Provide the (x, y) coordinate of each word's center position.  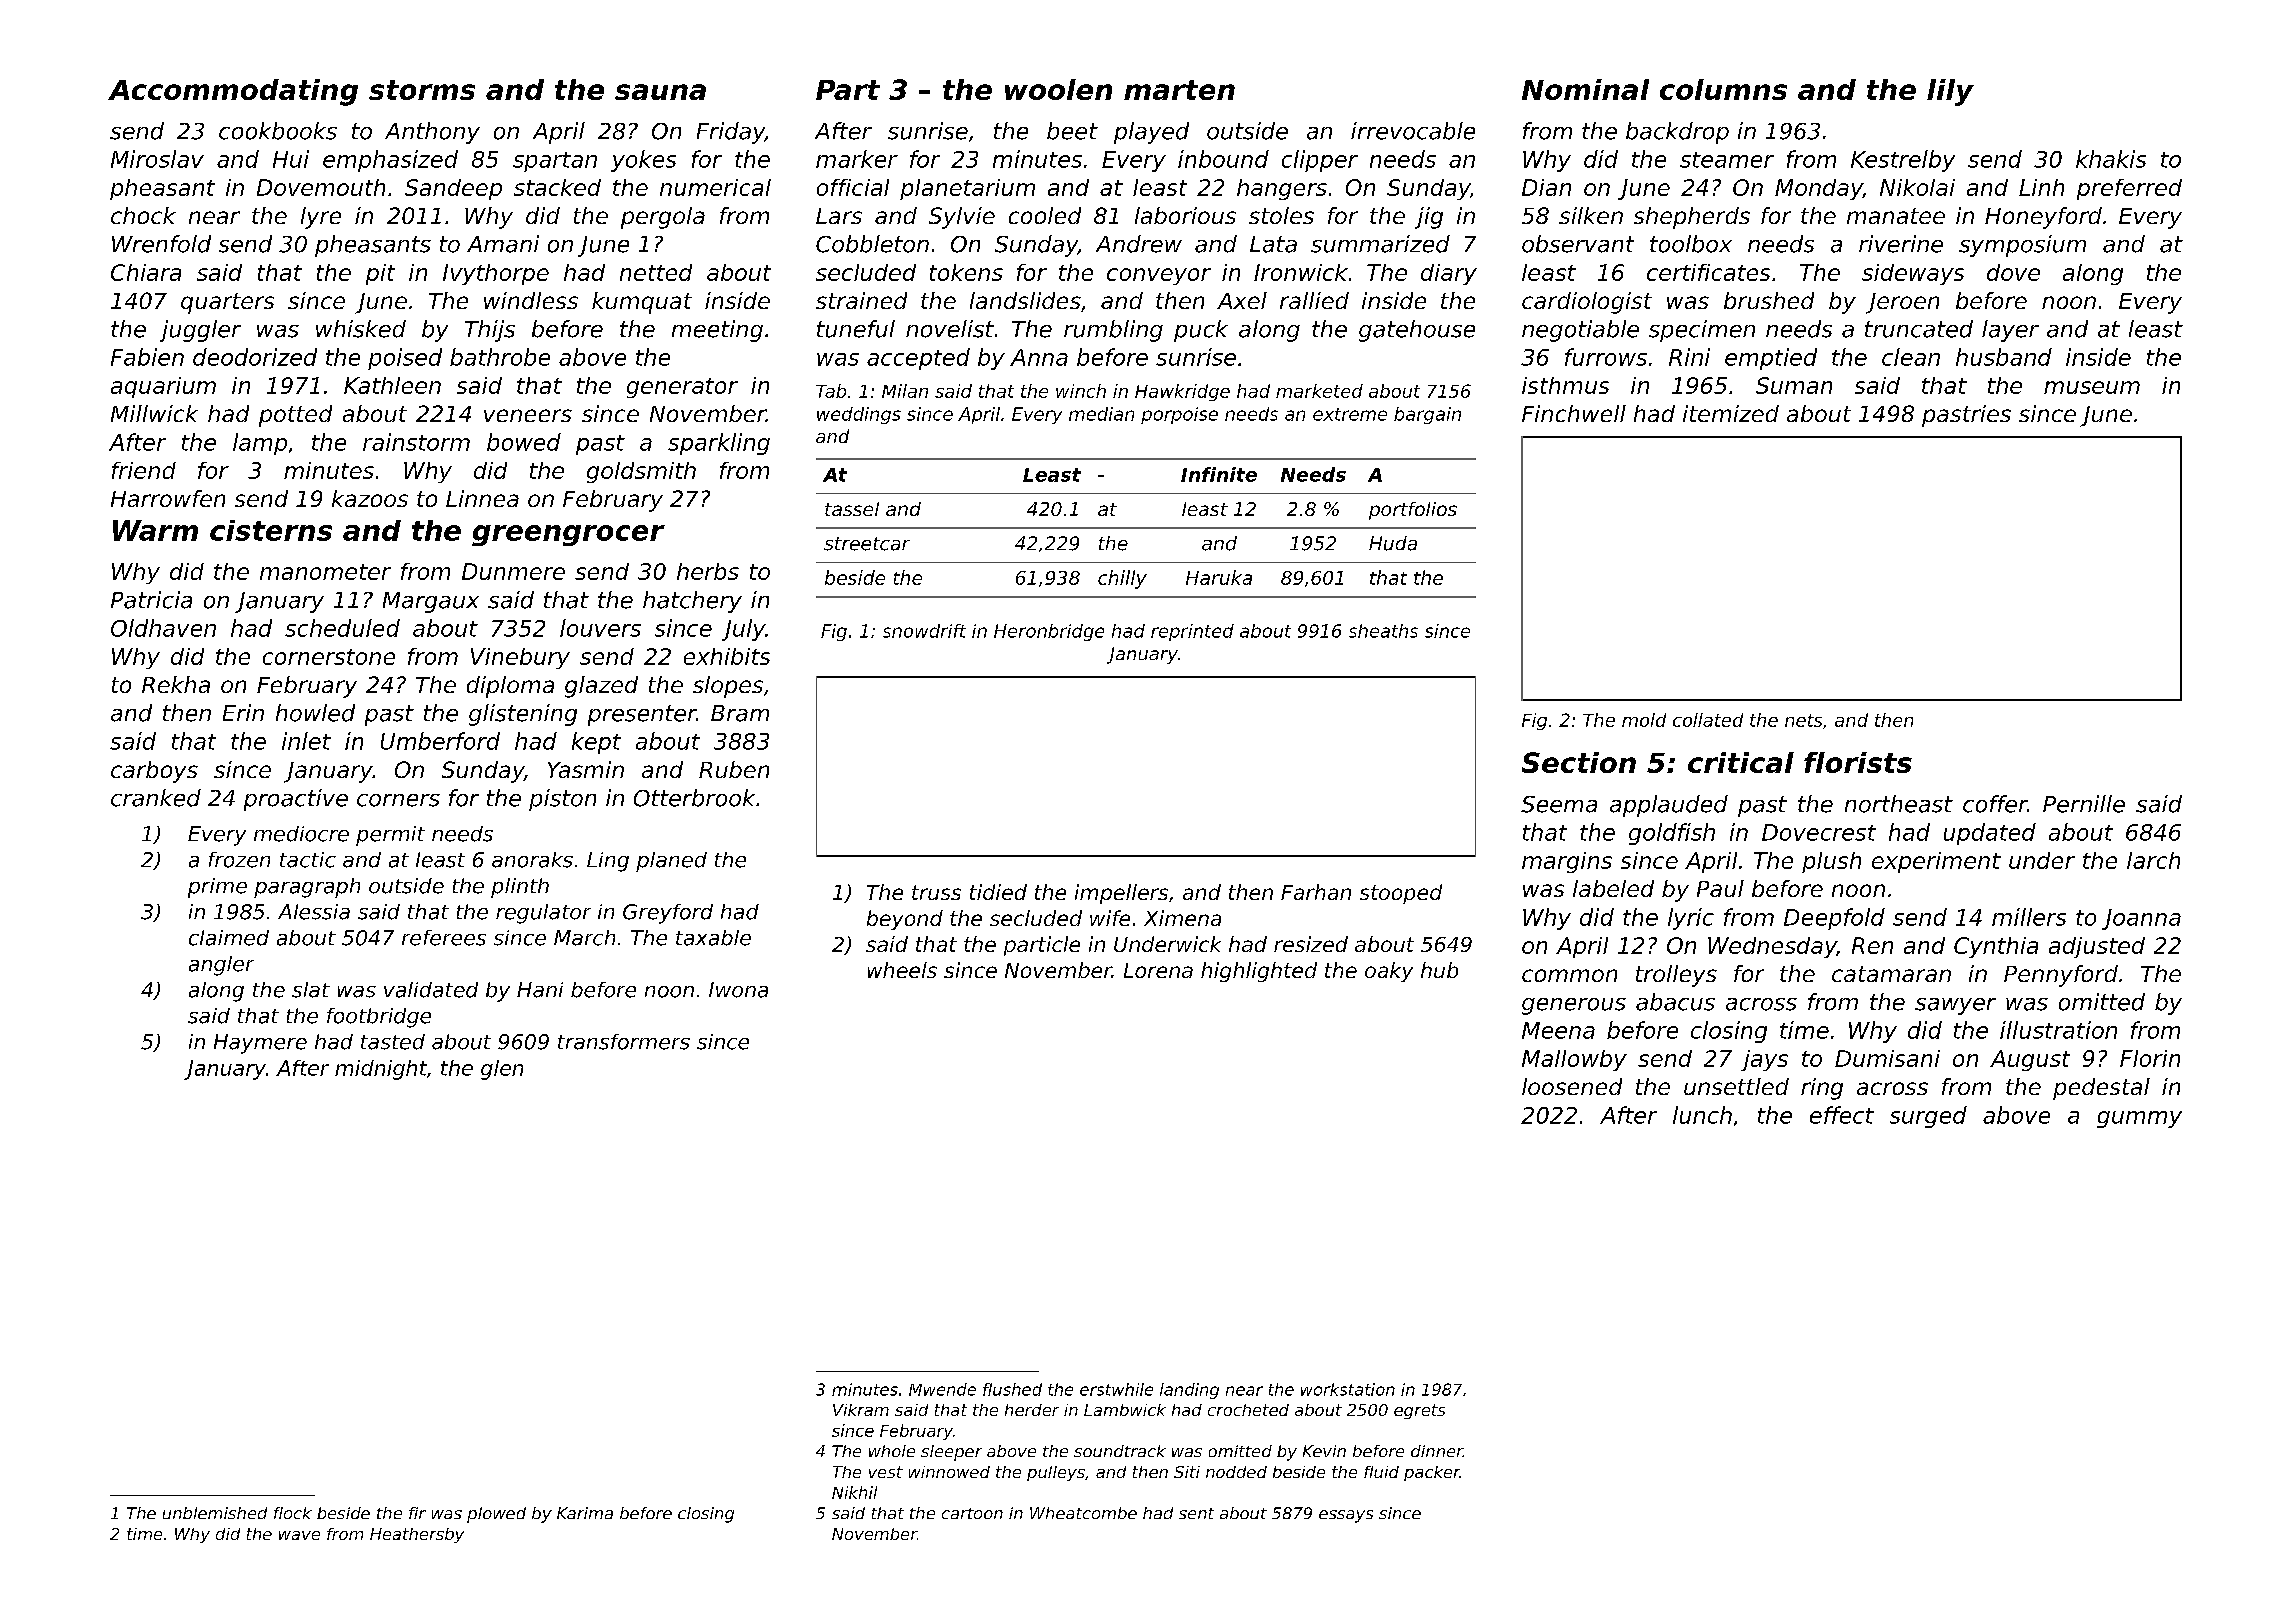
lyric (1691, 919)
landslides (1025, 300)
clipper (1320, 161)
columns (1723, 89)
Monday (1819, 189)
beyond (905, 920)
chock (143, 215)
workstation (1348, 1389)
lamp (260, 444)
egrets (1419, 1411)
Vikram (861, 1410)
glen (502, 1070)
